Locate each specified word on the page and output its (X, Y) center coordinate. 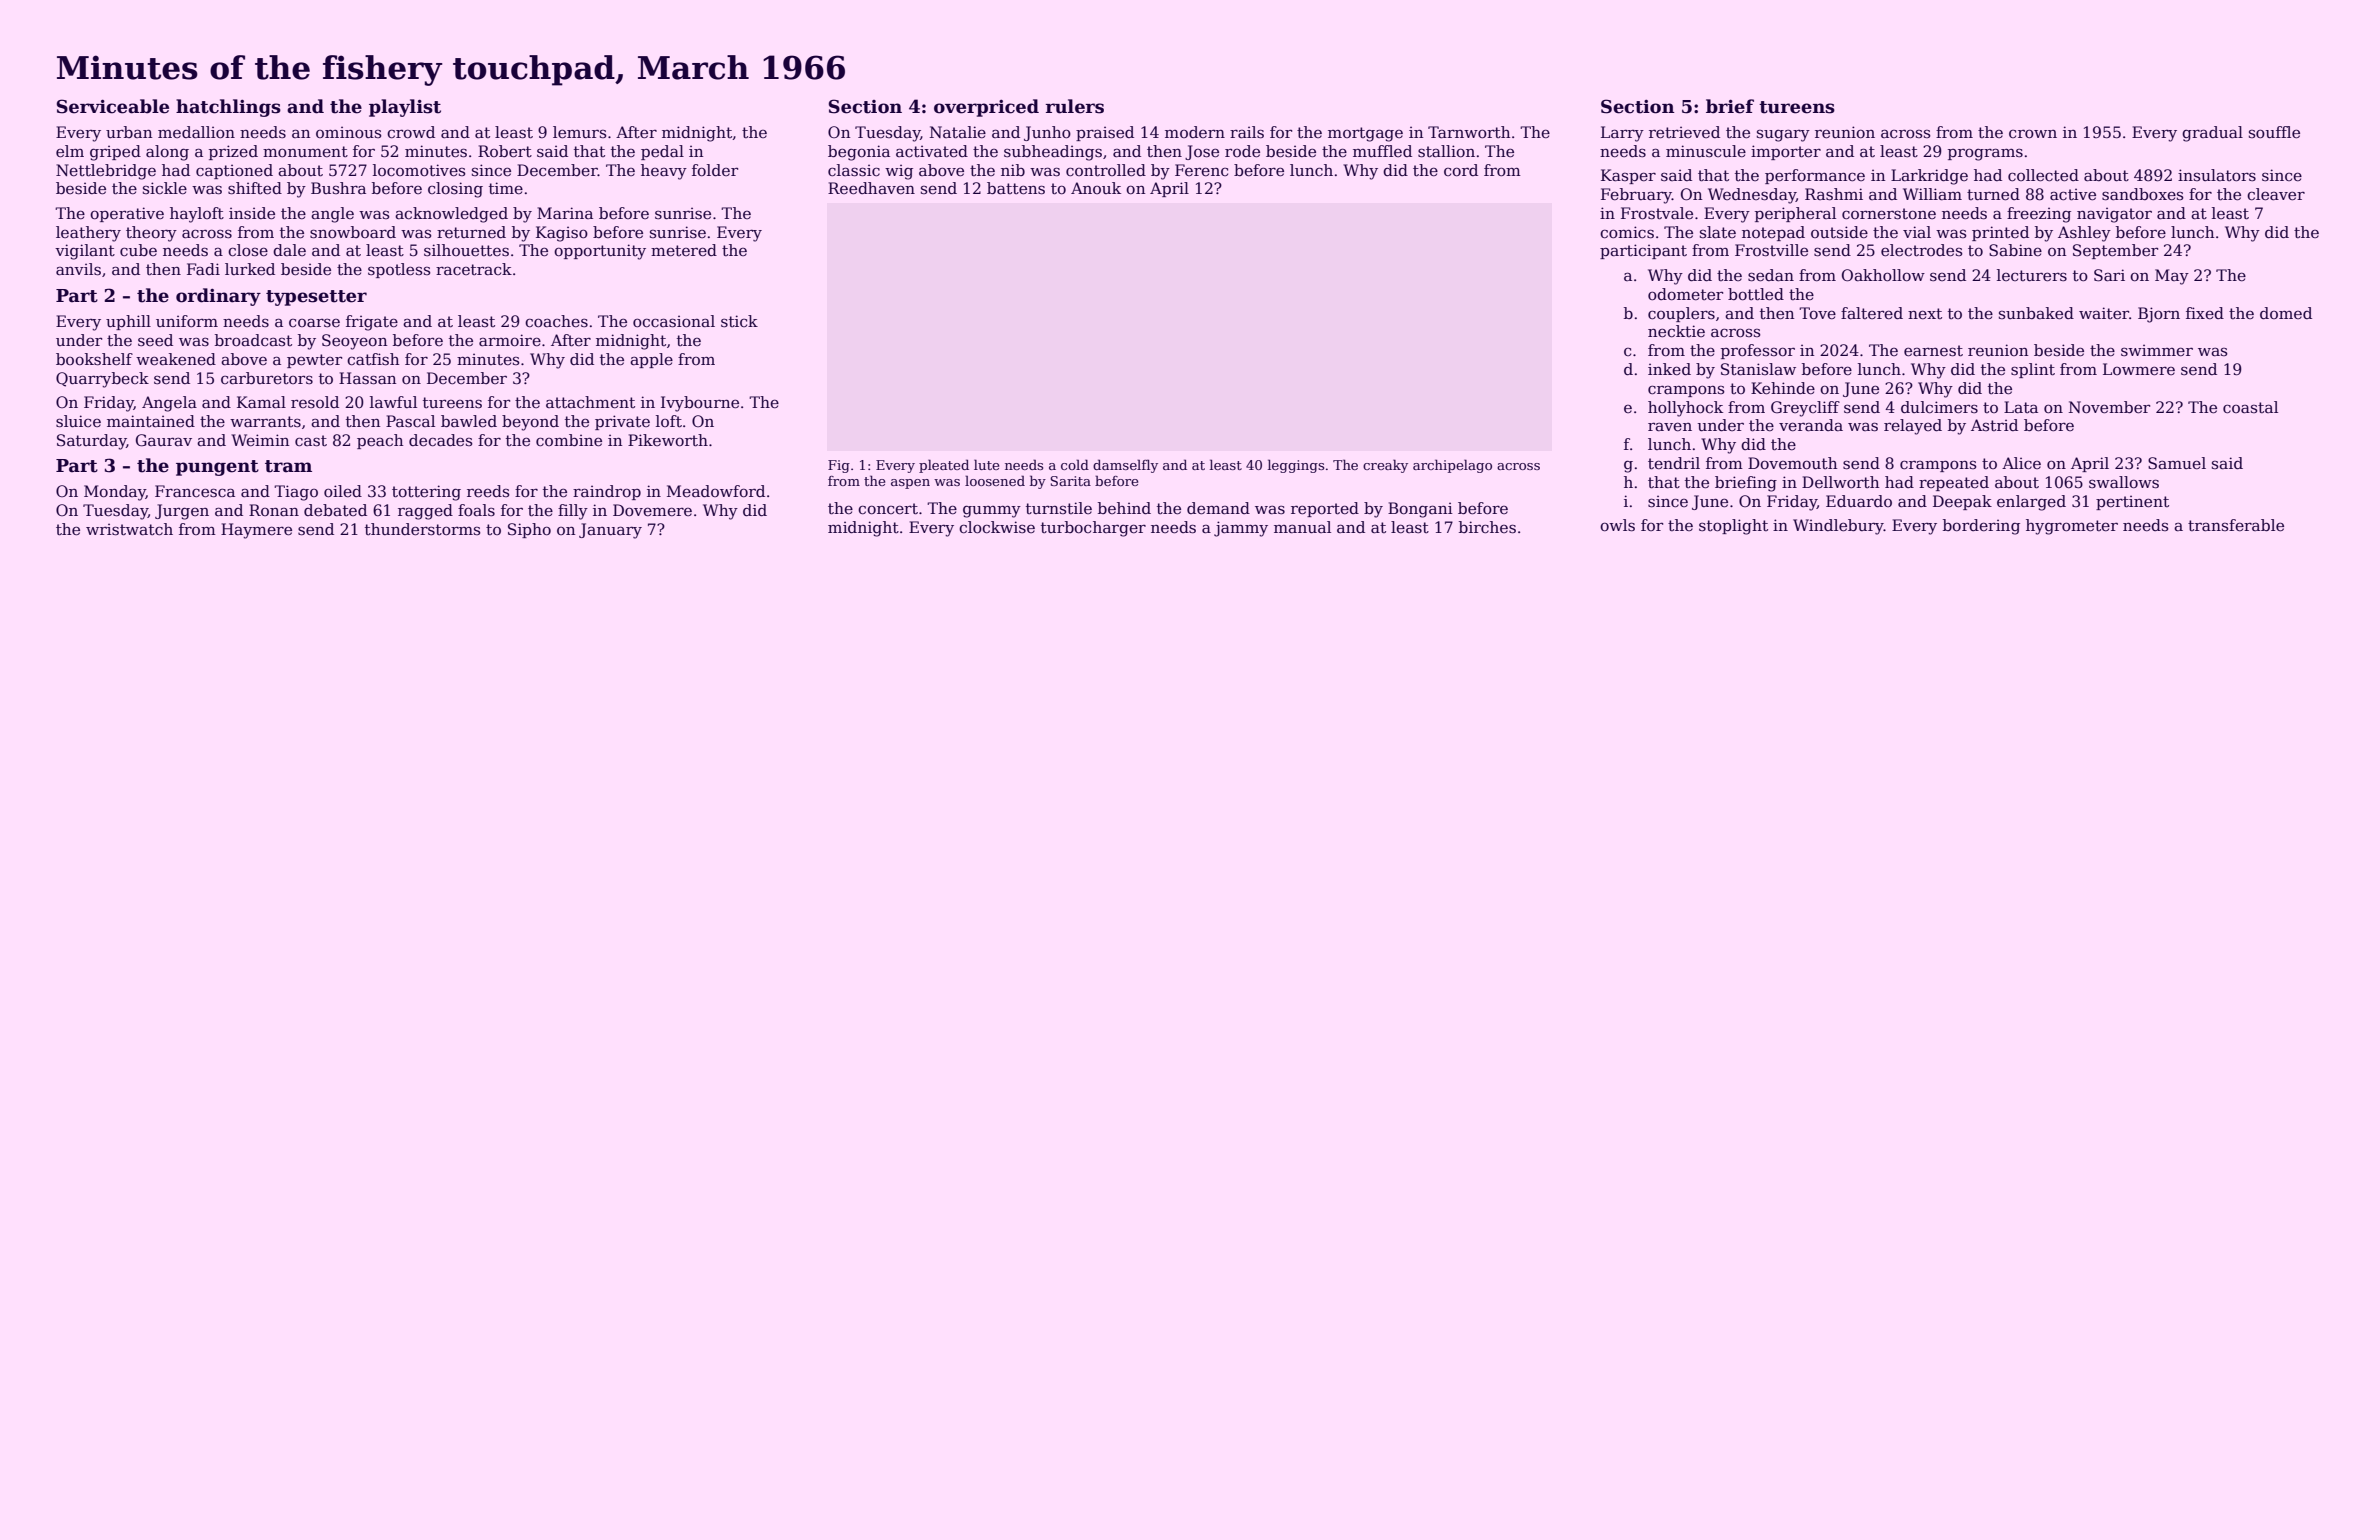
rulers (1075, 106)
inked (1669, 369)
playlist (405, 108)
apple (651, 360)
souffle (2274, 132)
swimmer (2157, 350)
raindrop (607, 492)
